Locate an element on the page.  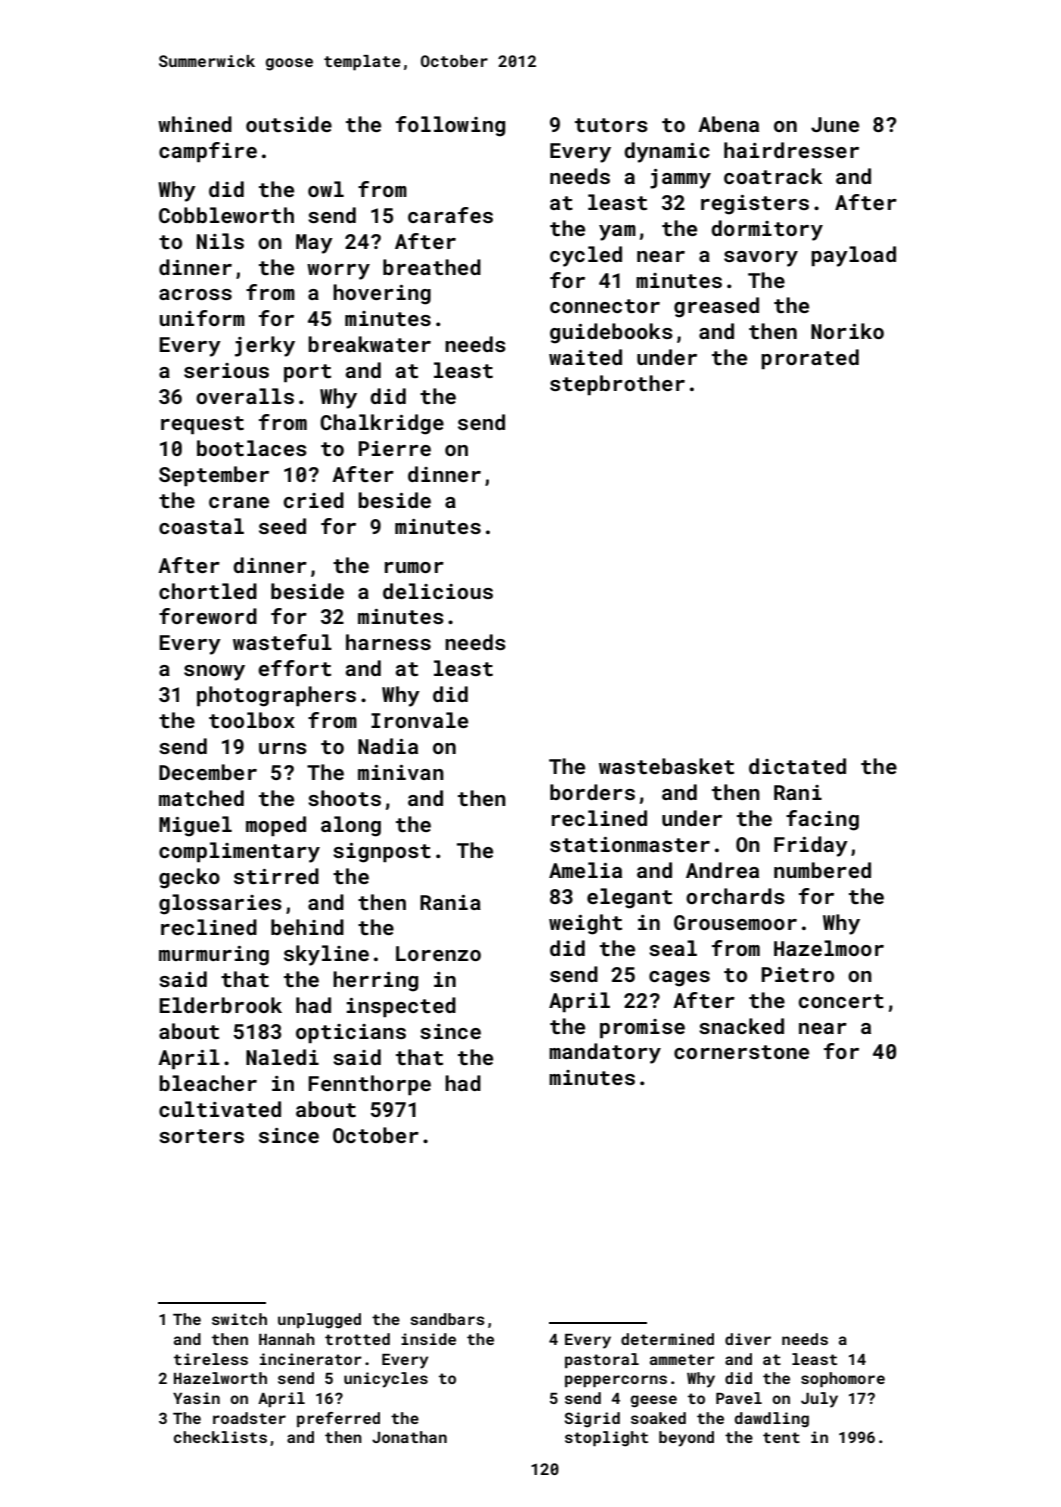
Ironvale is located at coordinates (419, 720).
